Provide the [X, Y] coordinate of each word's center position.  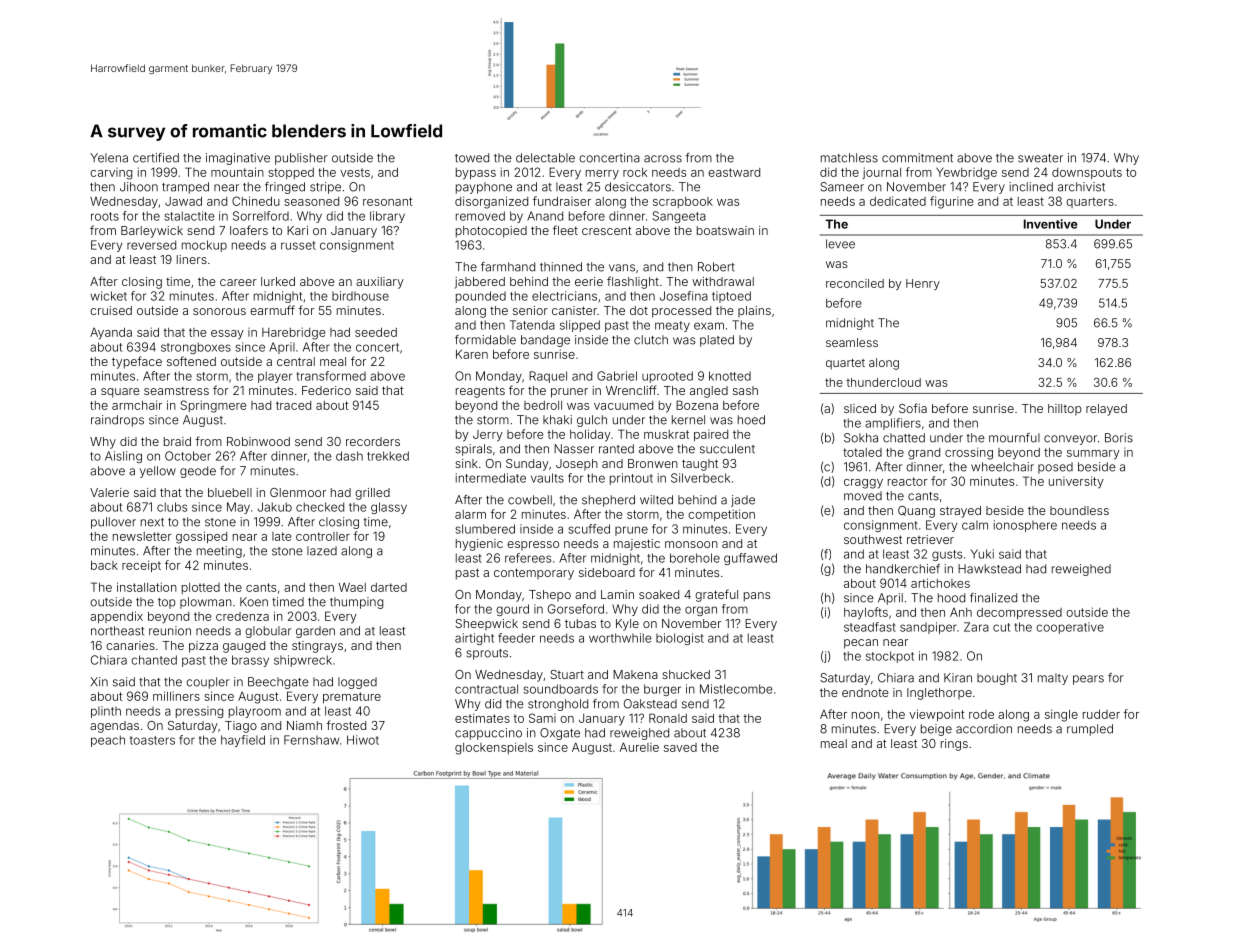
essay [227, 335]
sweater [1040, 158]
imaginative [238, 159]
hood [951, 598]
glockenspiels [494, 748]
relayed [1106, 410]
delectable [545, 158]
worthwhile [620, 638]
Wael [352, 587]
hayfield [243, 741]
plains [754, 311]
